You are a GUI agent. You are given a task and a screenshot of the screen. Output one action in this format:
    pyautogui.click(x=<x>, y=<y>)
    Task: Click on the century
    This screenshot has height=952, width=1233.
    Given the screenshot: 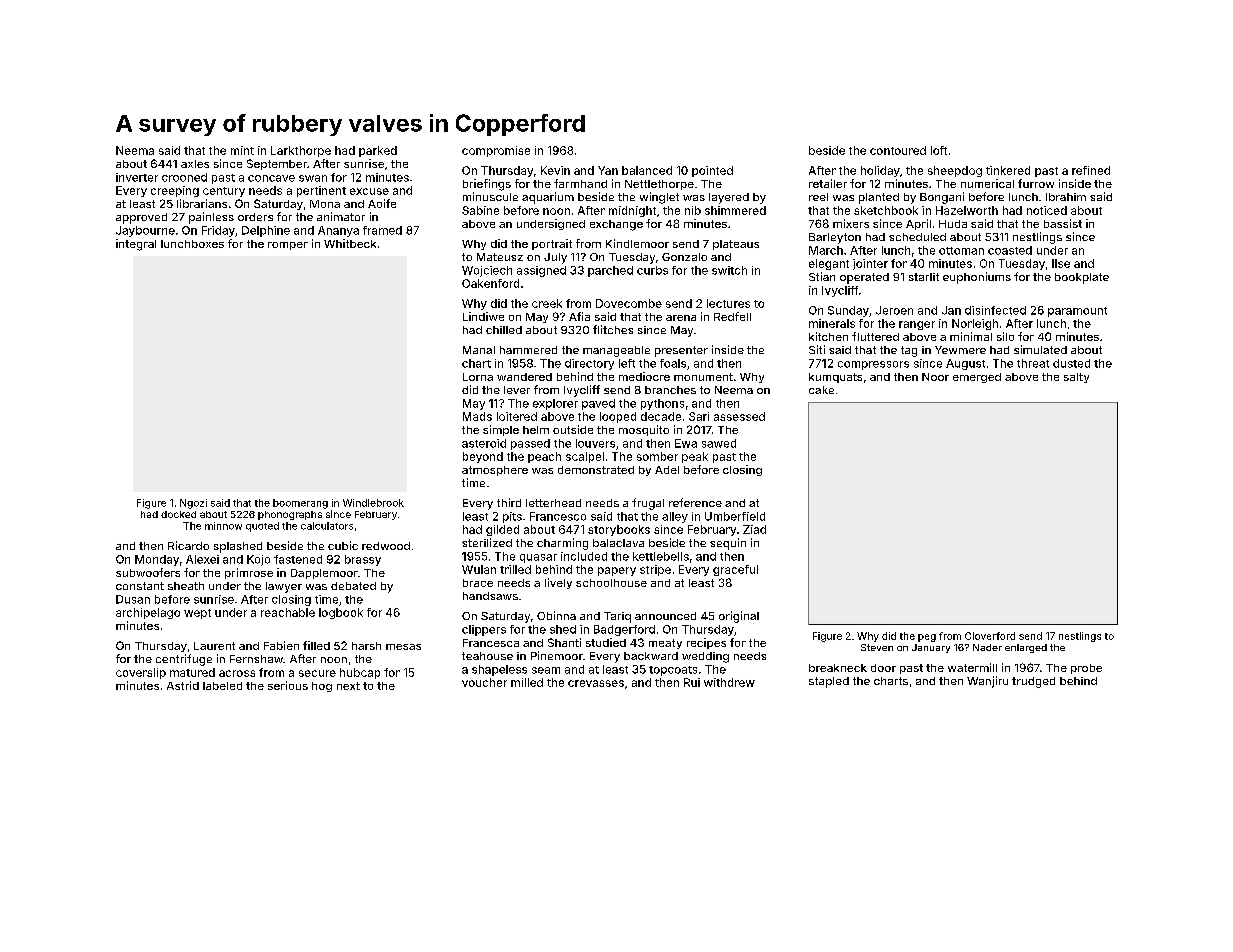 What is the action you would take?
    pyautogui.click(x=224, y=192)
